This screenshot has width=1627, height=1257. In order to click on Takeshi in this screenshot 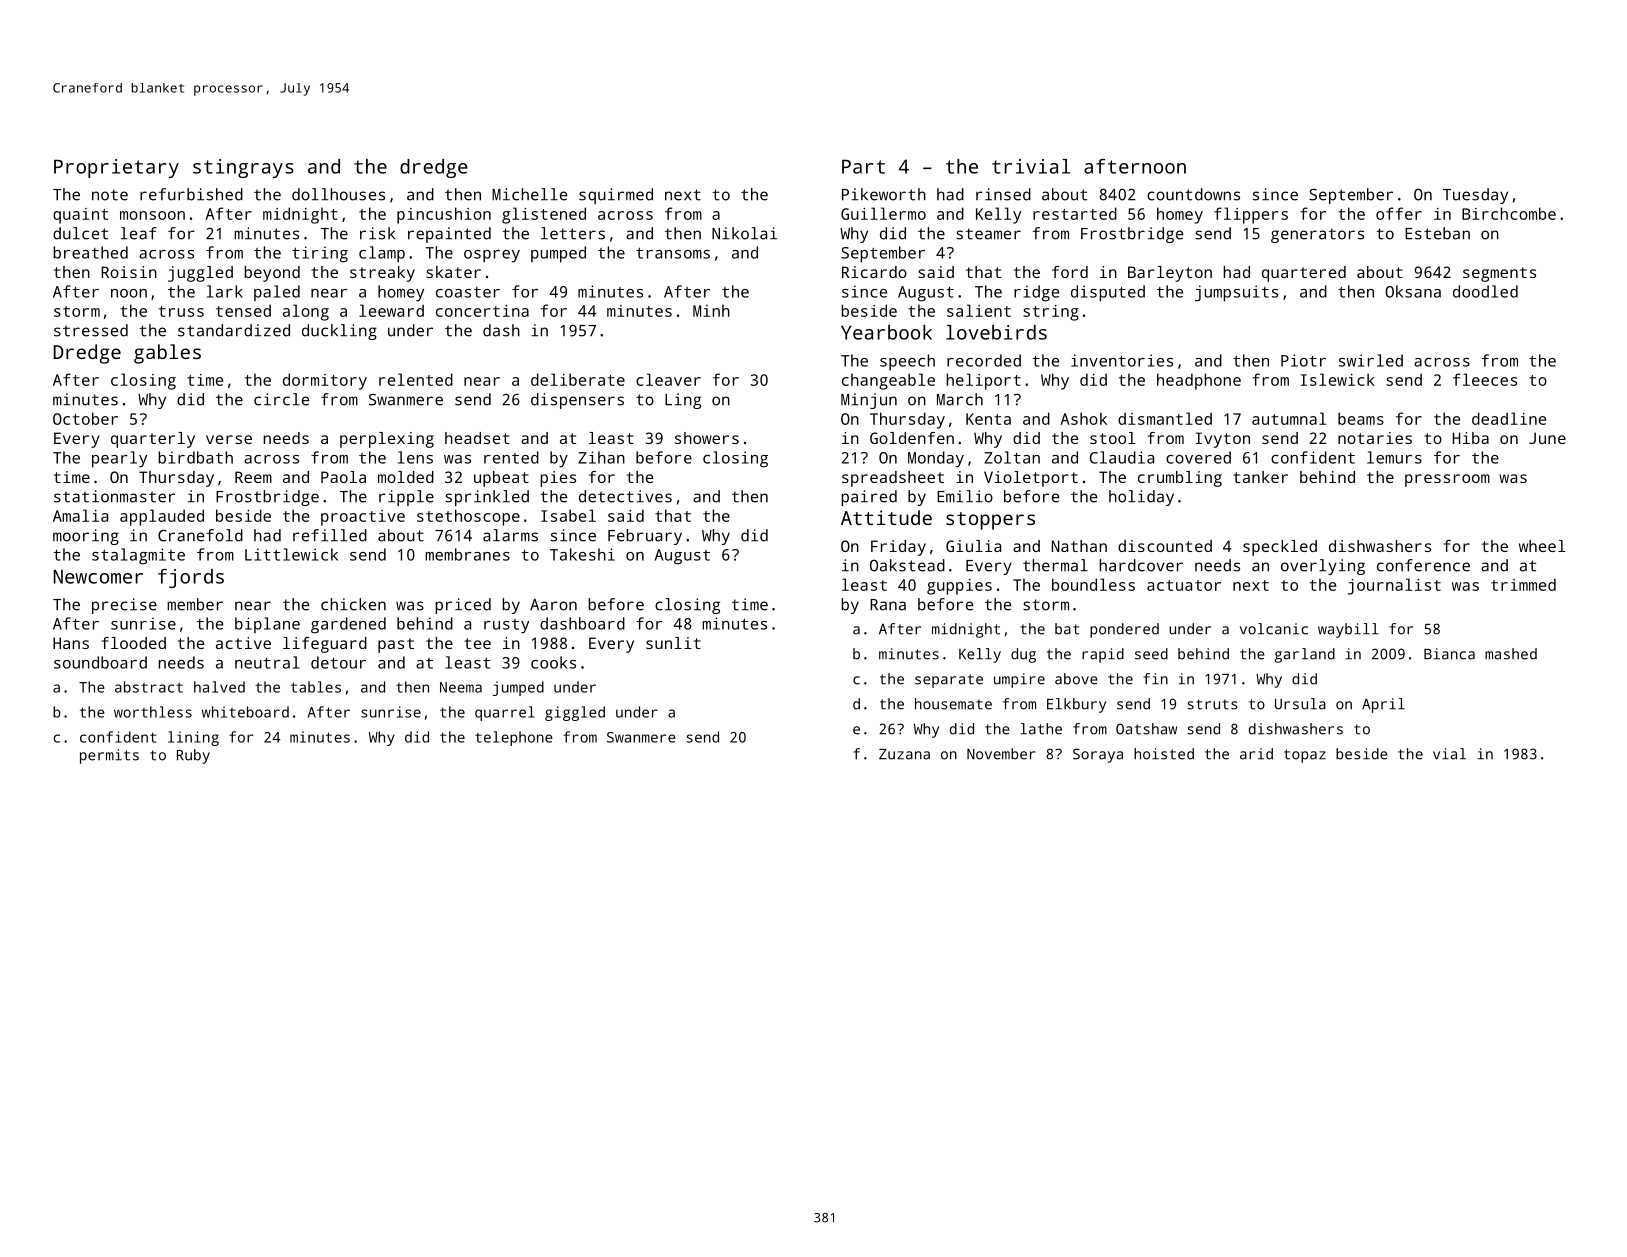, I will do `click(582, 554)`.
